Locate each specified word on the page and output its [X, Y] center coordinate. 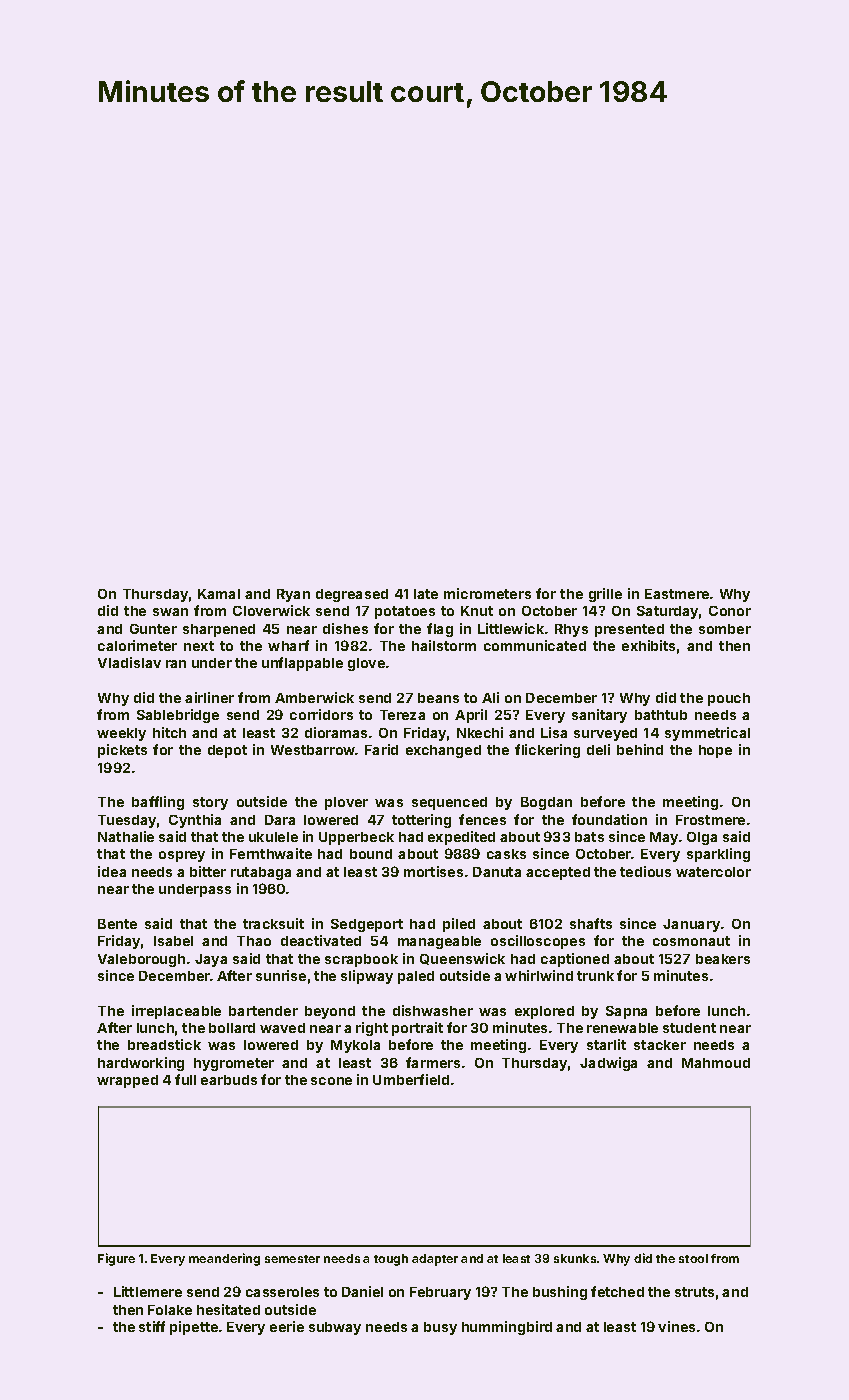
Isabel [173, 941]
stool [693, 1258]
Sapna [626, 1012]
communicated [535, 645]
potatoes [405, 612]
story [210, 803]
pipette [194, 1328]
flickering [547, 751]
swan [170, 612]
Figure [116, 1259]
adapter [435, 1260]
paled [416, 977]
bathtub [661, 715]
